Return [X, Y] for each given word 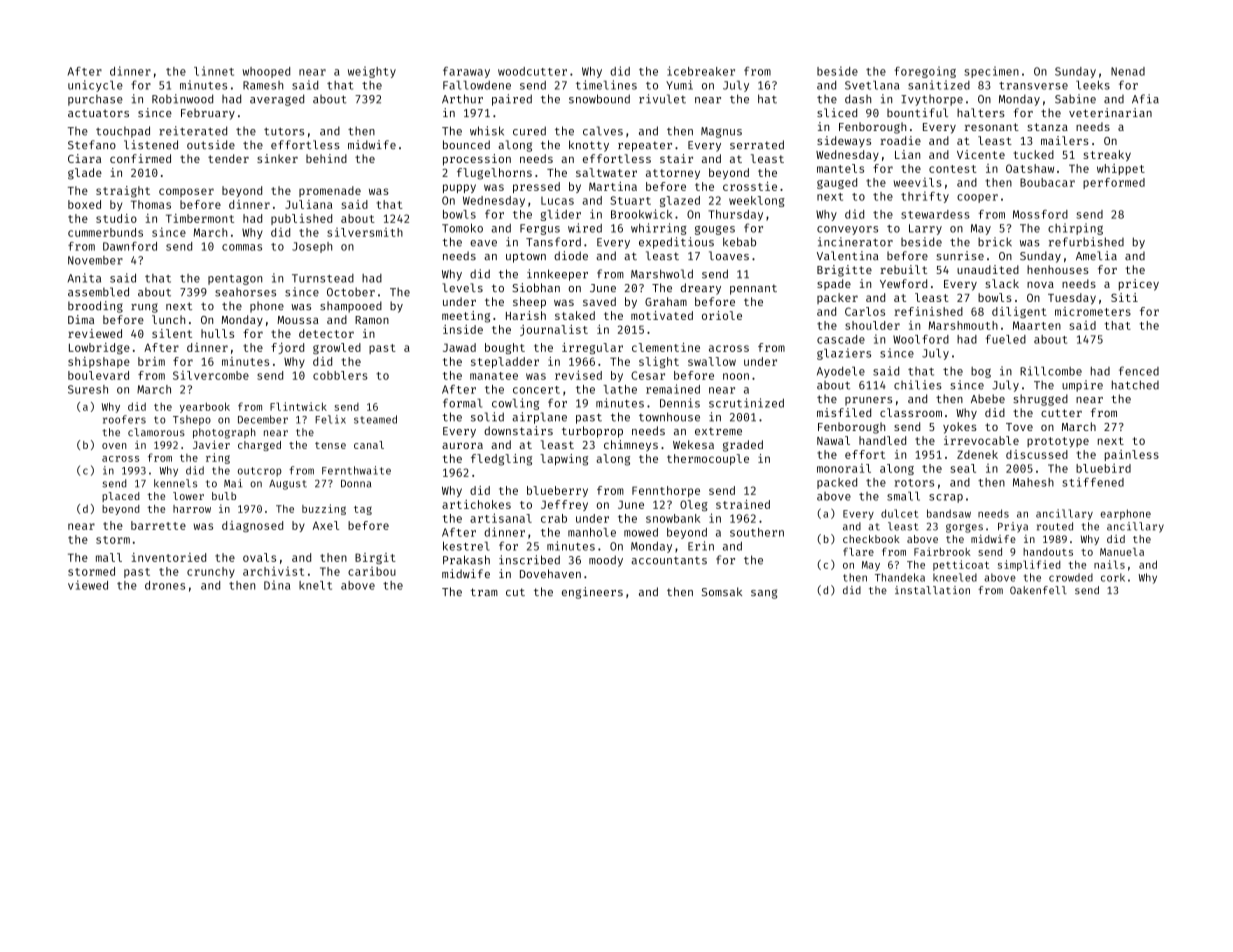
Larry [925, 229]
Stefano [92, 144]
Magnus [721, 132]
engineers [592, 593]
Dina [277, 585]
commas [242, 247]
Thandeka [900, 577]
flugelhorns [494, 174]
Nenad [1128, 71]
